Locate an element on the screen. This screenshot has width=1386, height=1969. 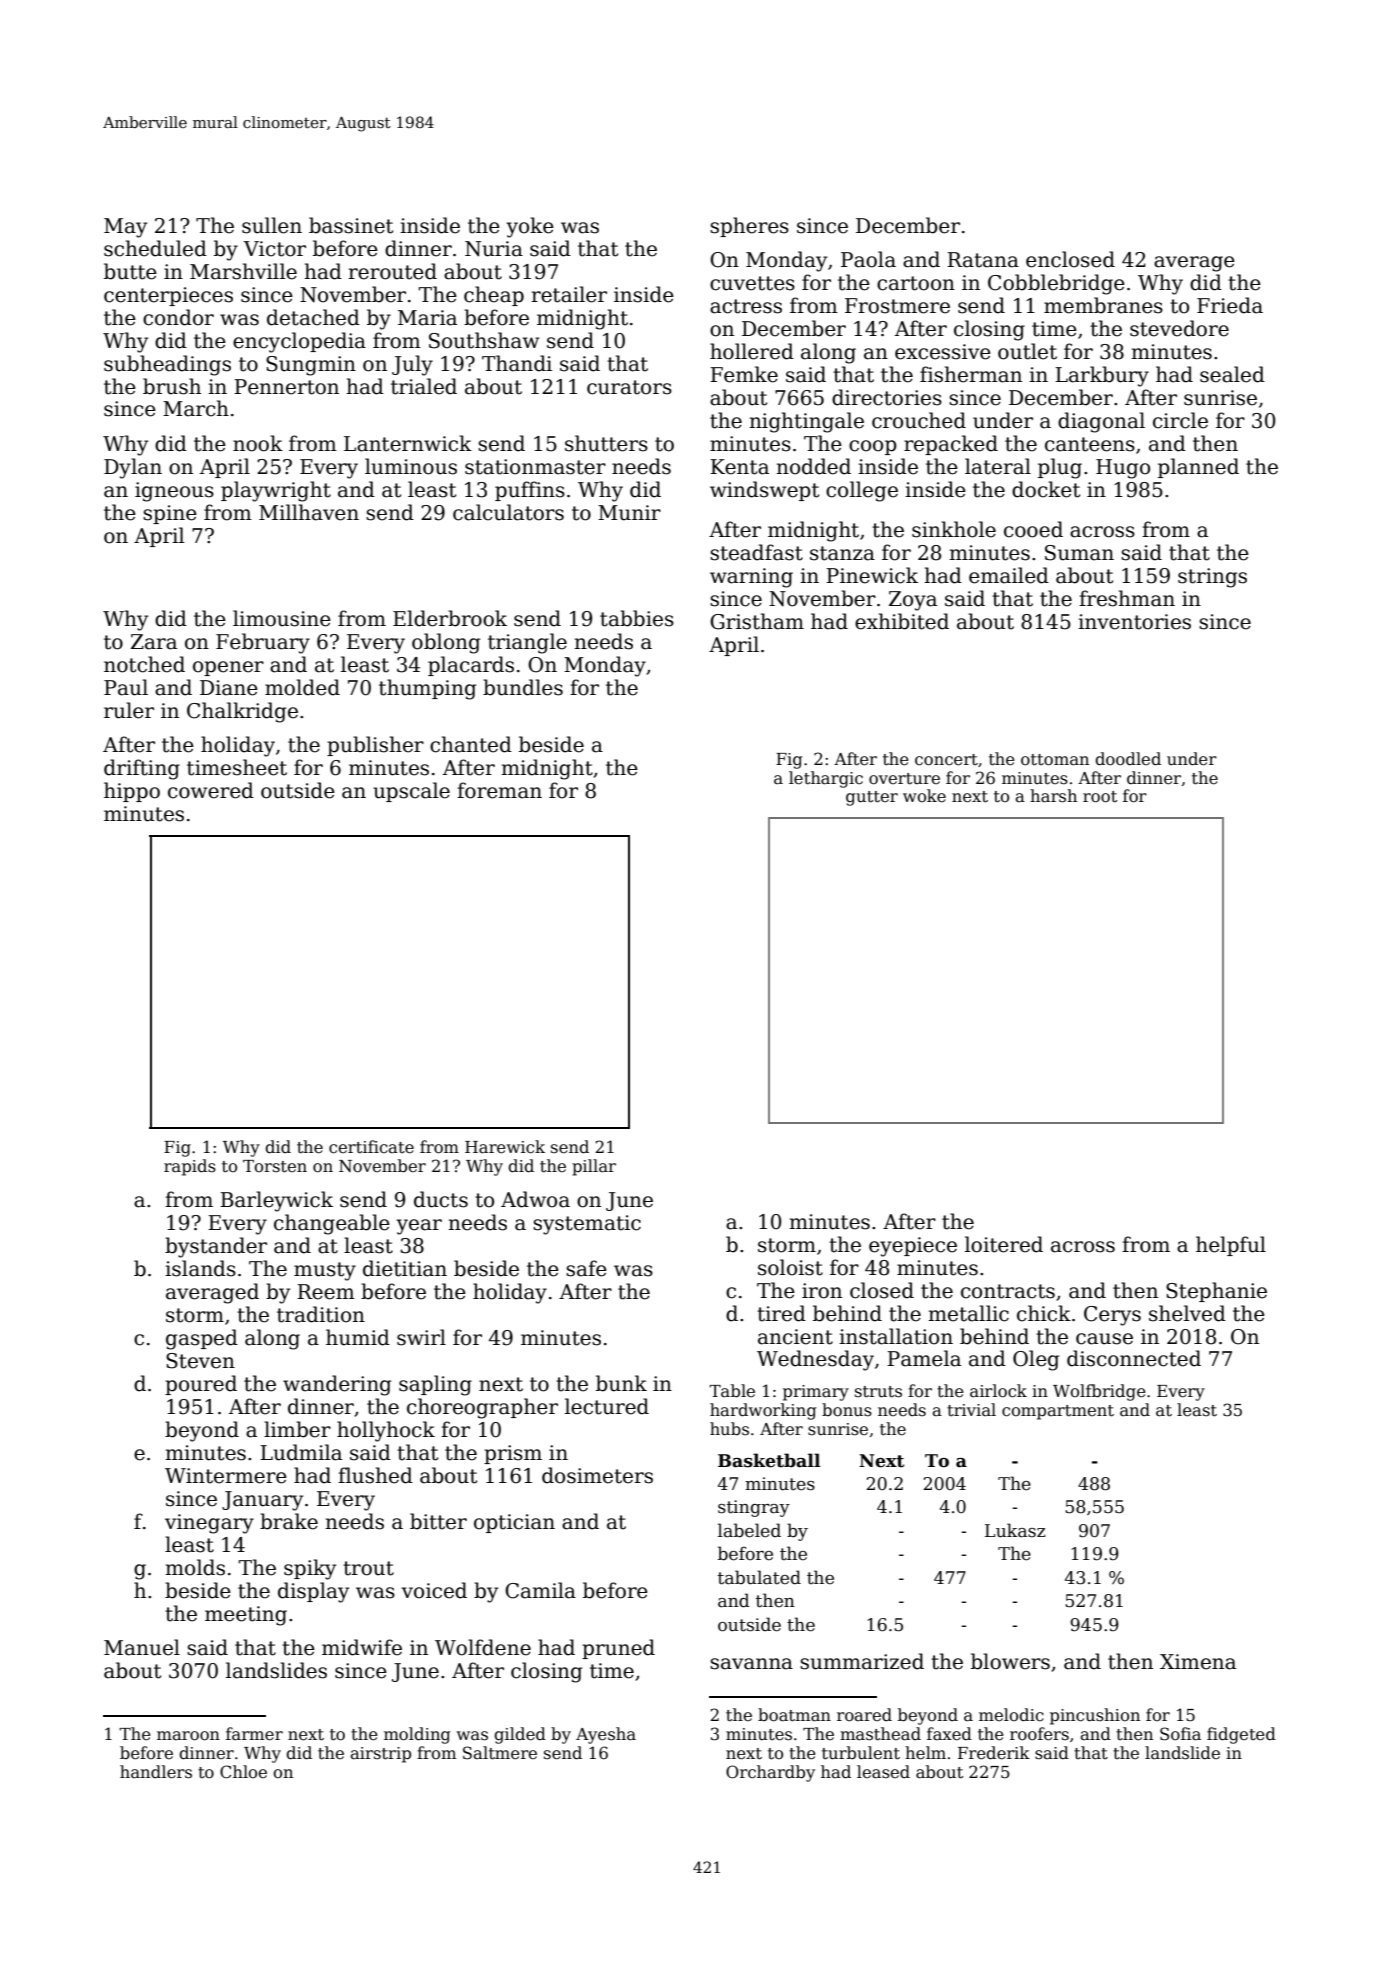
doodled is located at coordinates (1128, 759).
